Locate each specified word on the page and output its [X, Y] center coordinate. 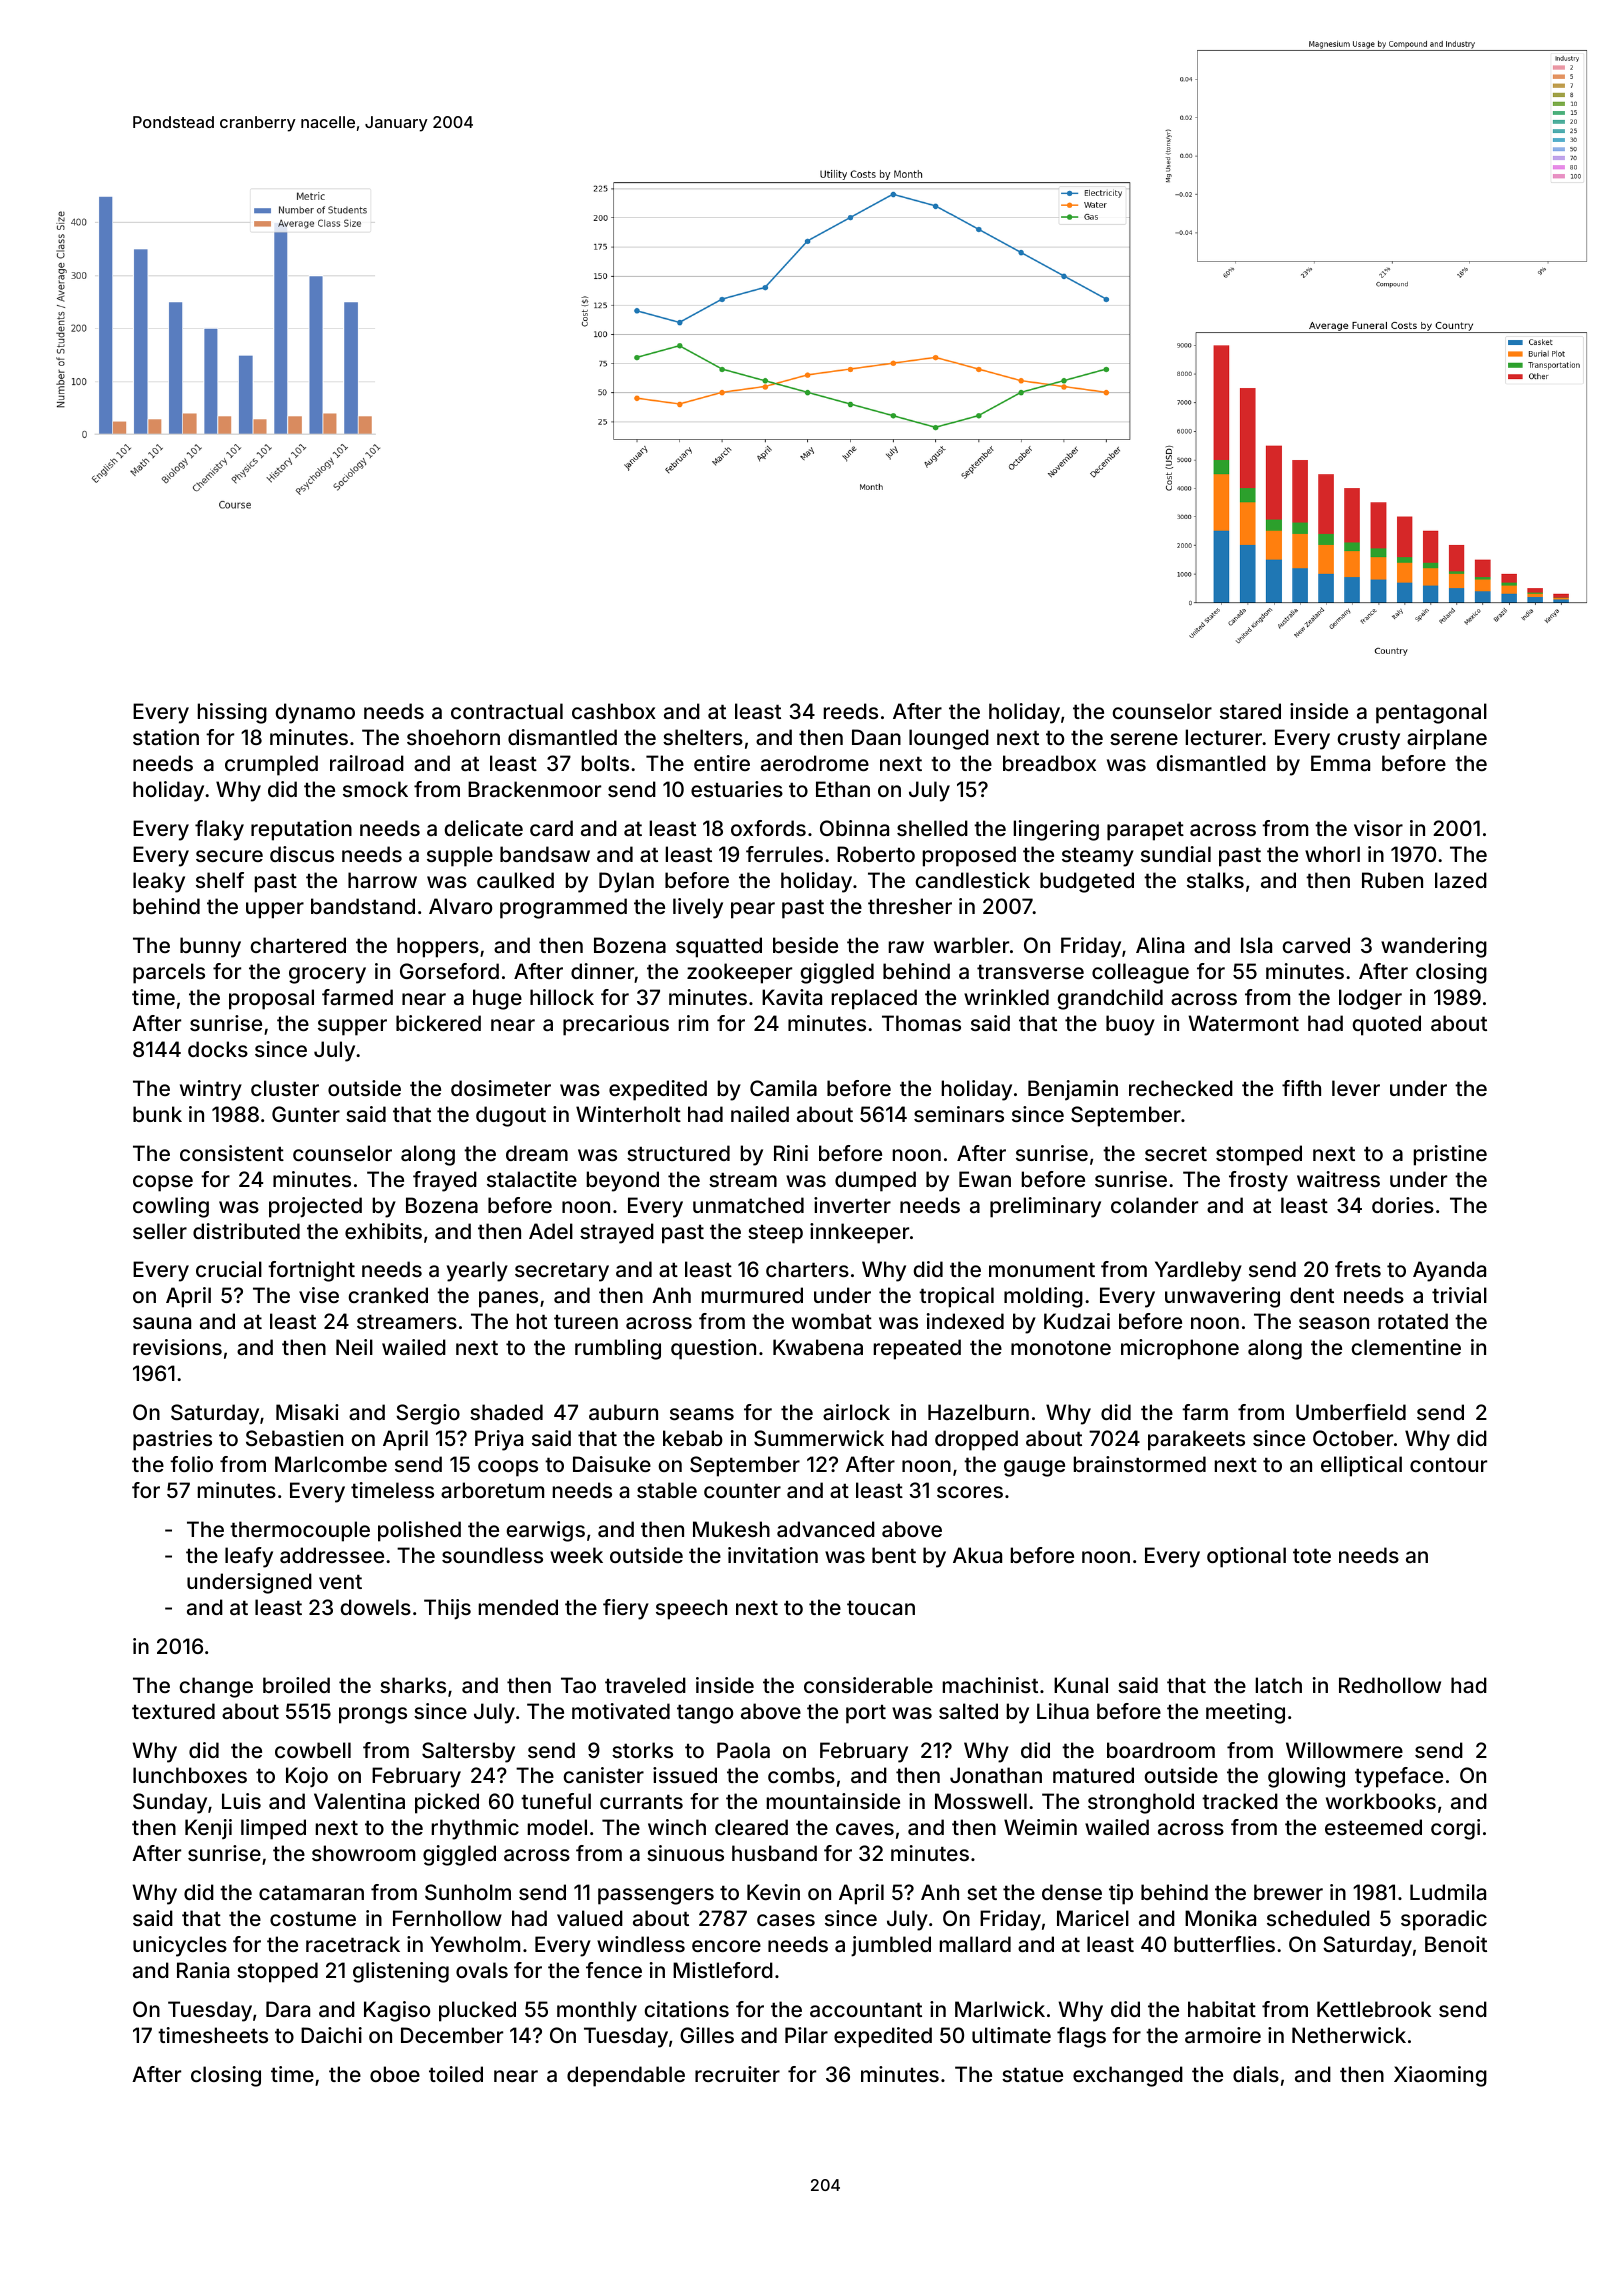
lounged [949, 739]
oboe [395, 2074]
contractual [507, 711]
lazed [1461, 880]
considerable [868, 1685]
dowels [375, 1607]
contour [1448, 1464]
